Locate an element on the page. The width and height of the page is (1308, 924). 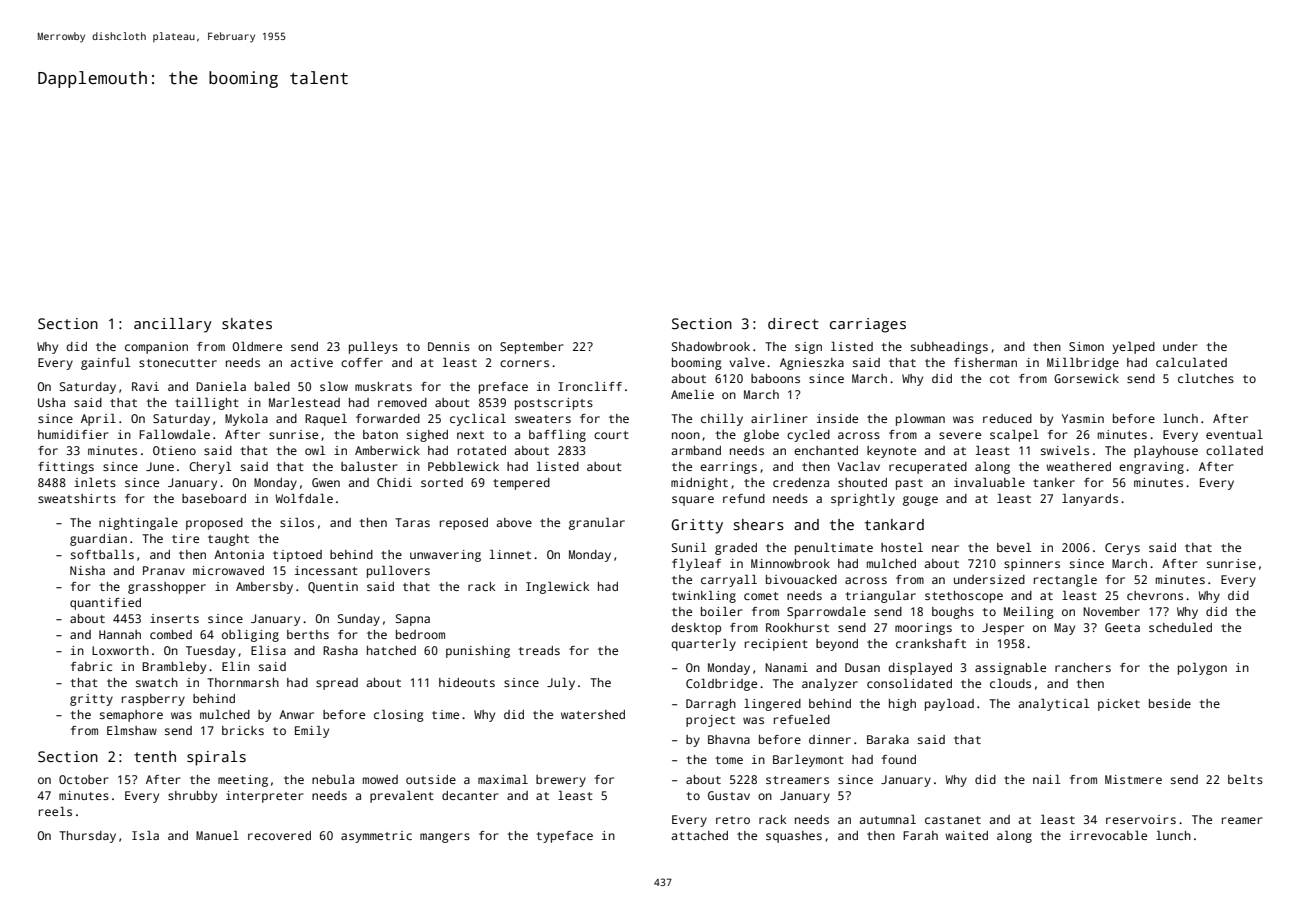
scheduled is located at coordinates (1180, 627).
